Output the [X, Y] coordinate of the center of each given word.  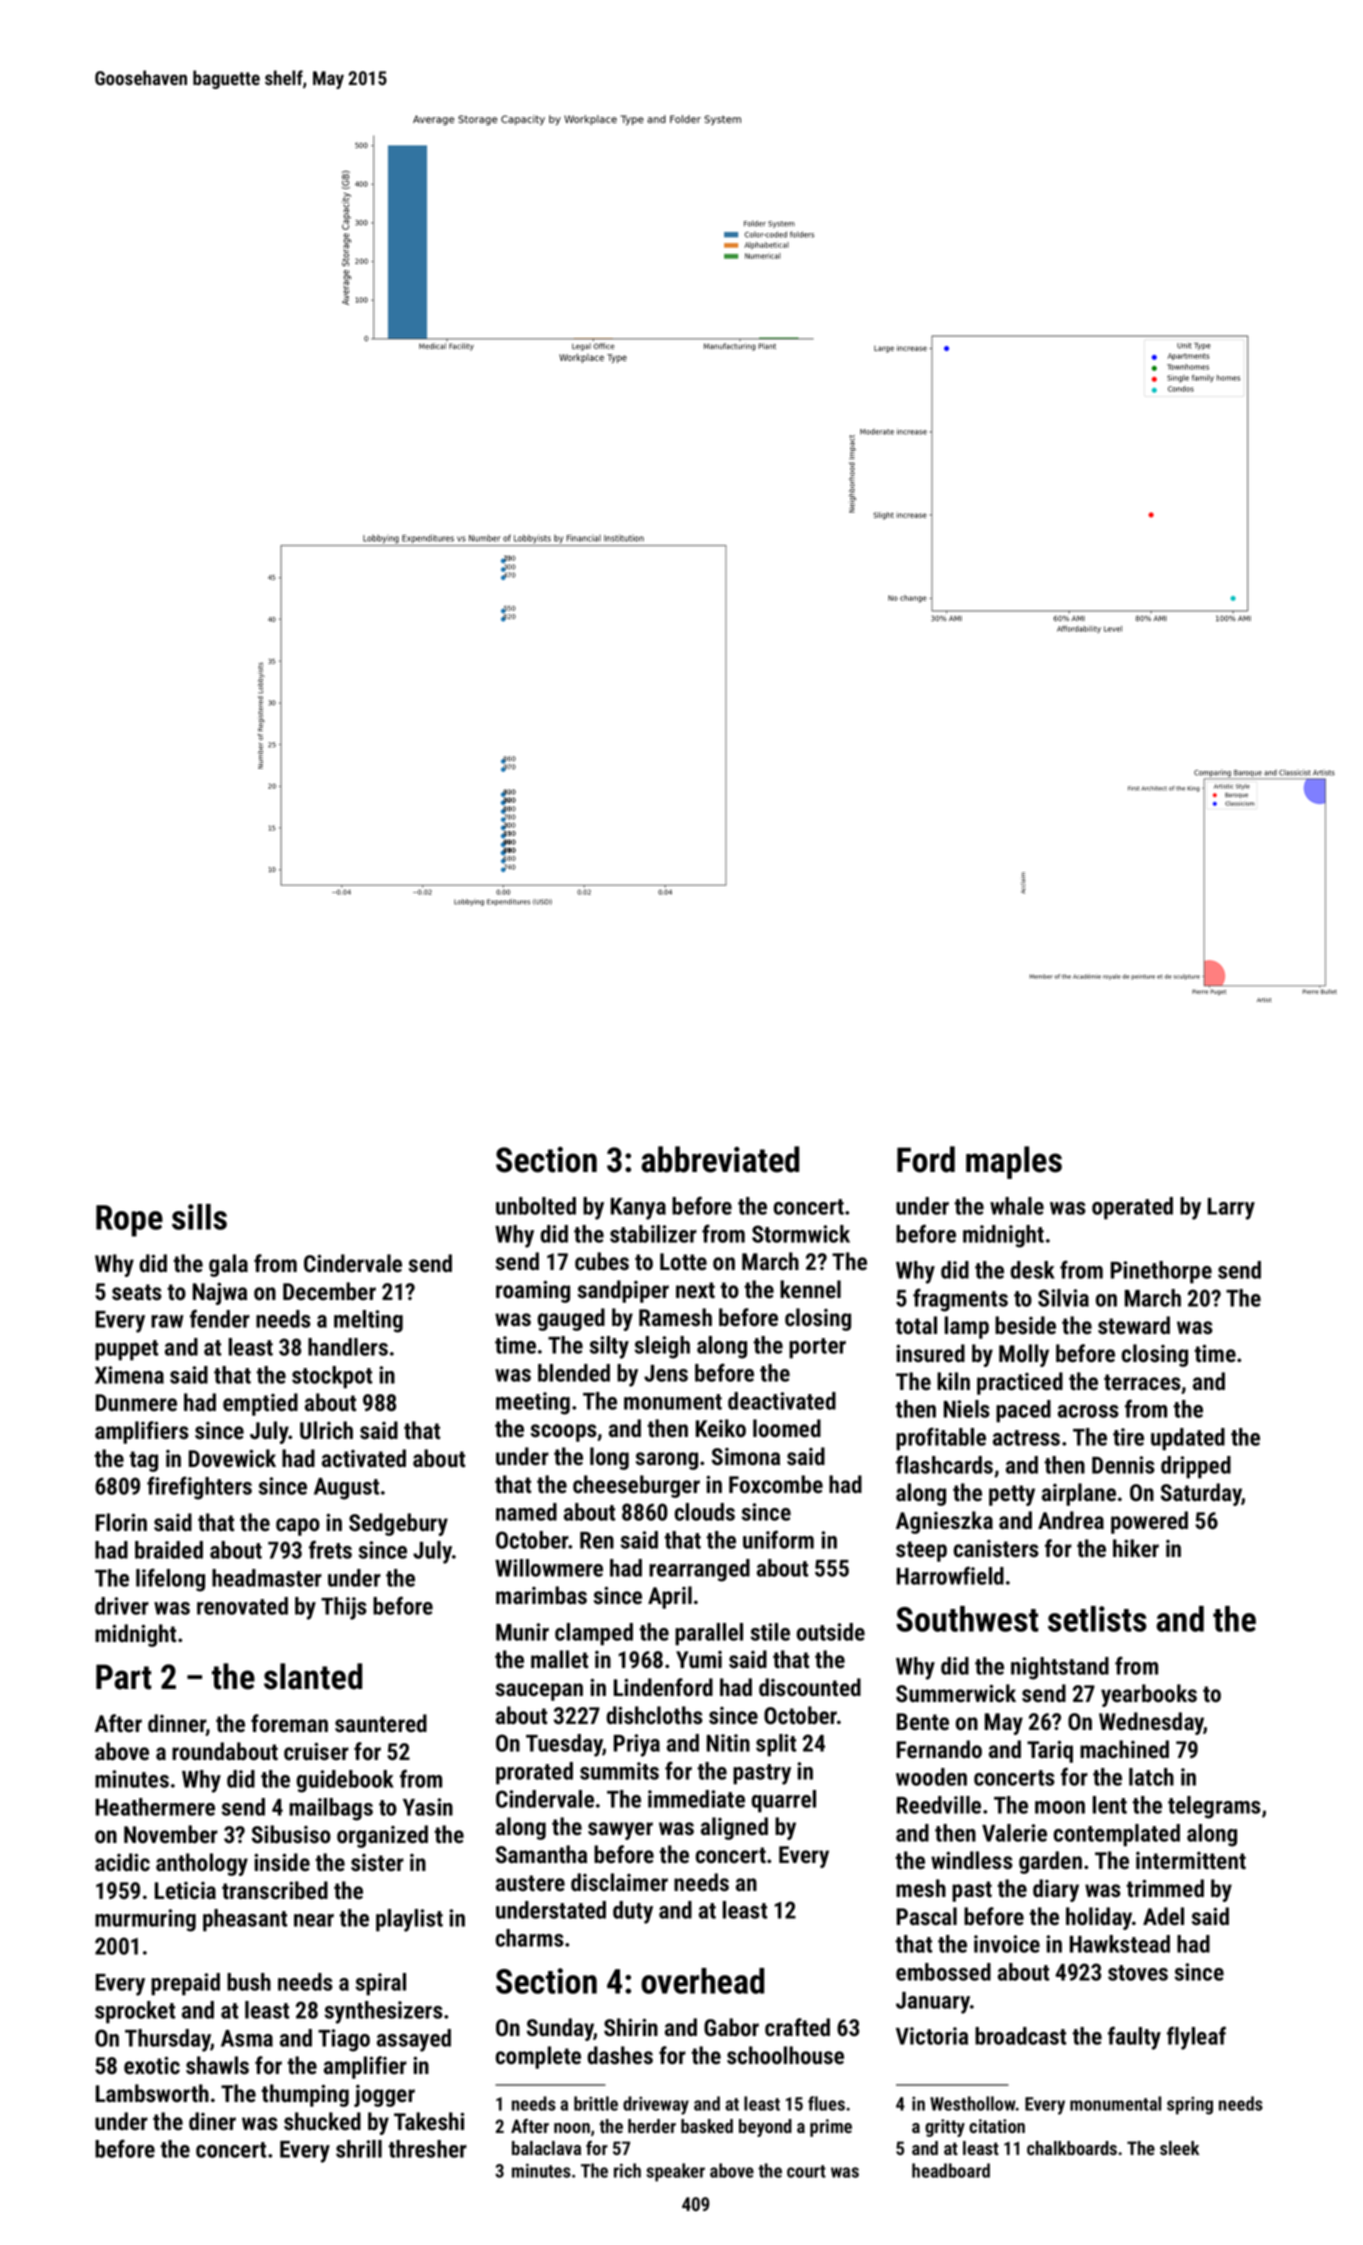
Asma [247, 2038]
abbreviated [720, 1159]
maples [1014, 1162]
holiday [1099, 1918]
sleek [1179, 2148]
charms [530, 1938]
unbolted [536, 1206]
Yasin [428, 1807]
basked [707, 2126]
